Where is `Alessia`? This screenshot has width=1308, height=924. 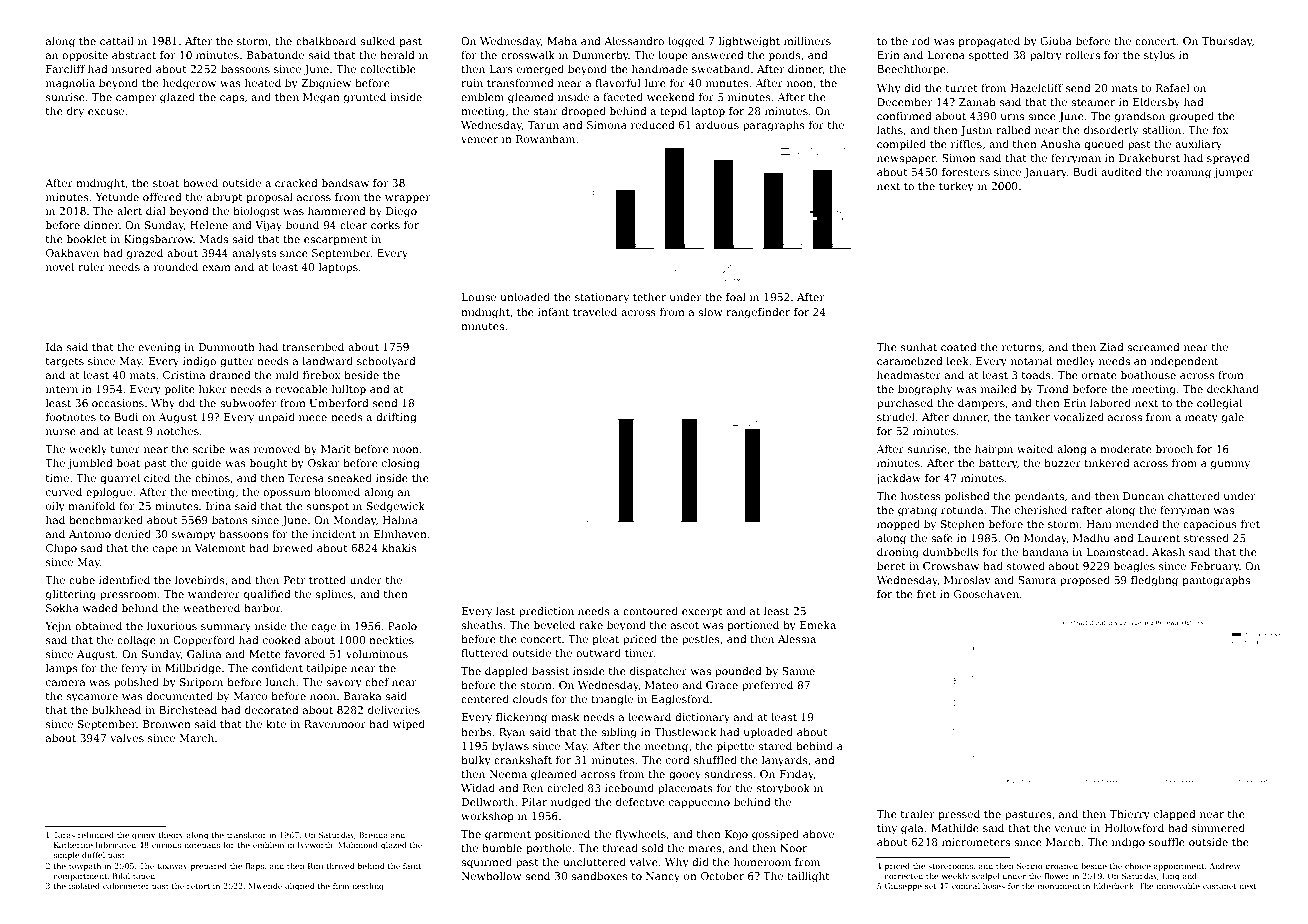 Alessia is located at coordinates (797, 639).
